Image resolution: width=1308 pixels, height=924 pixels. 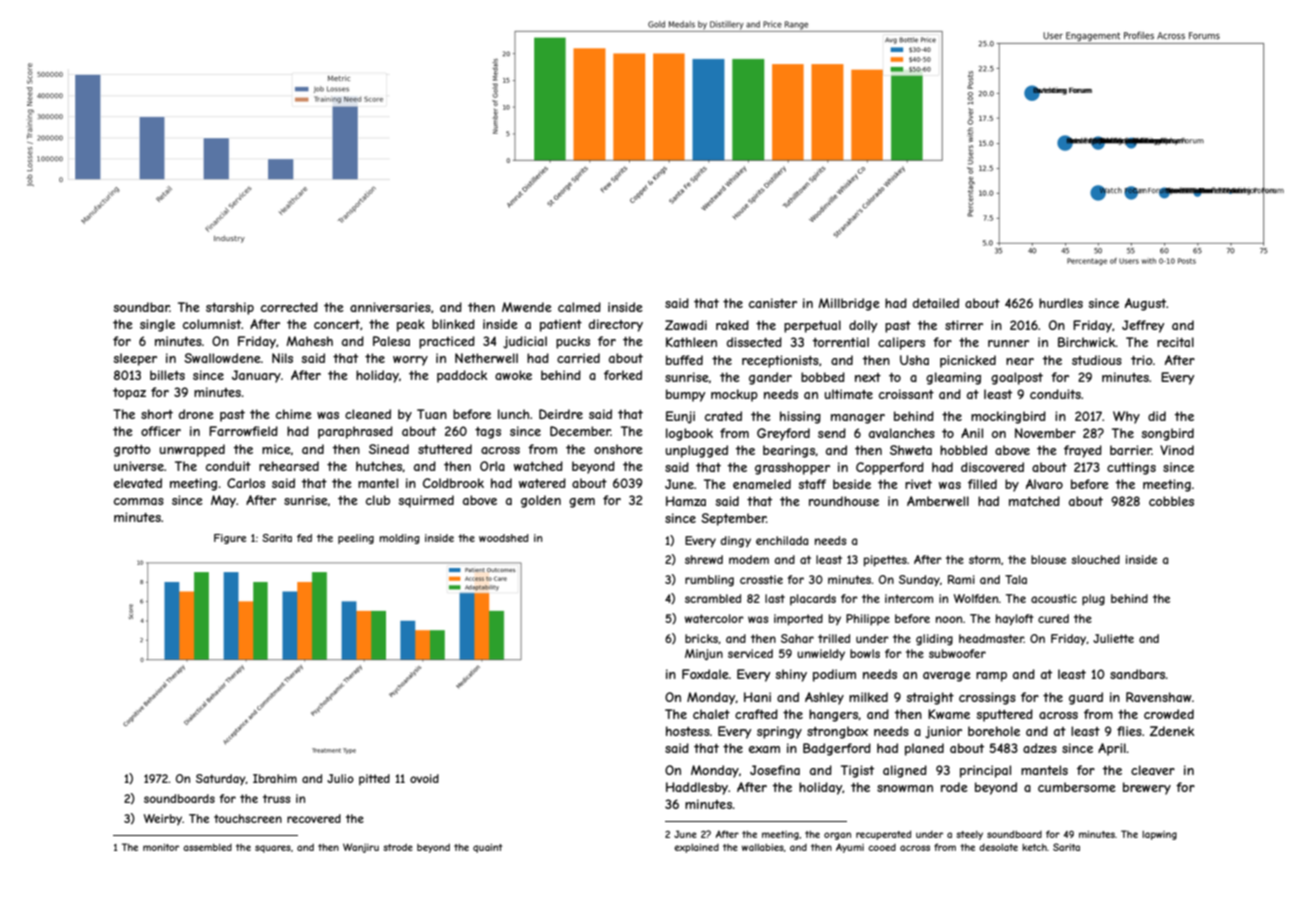 I want to click on canister, so click(x=773, y=303).
